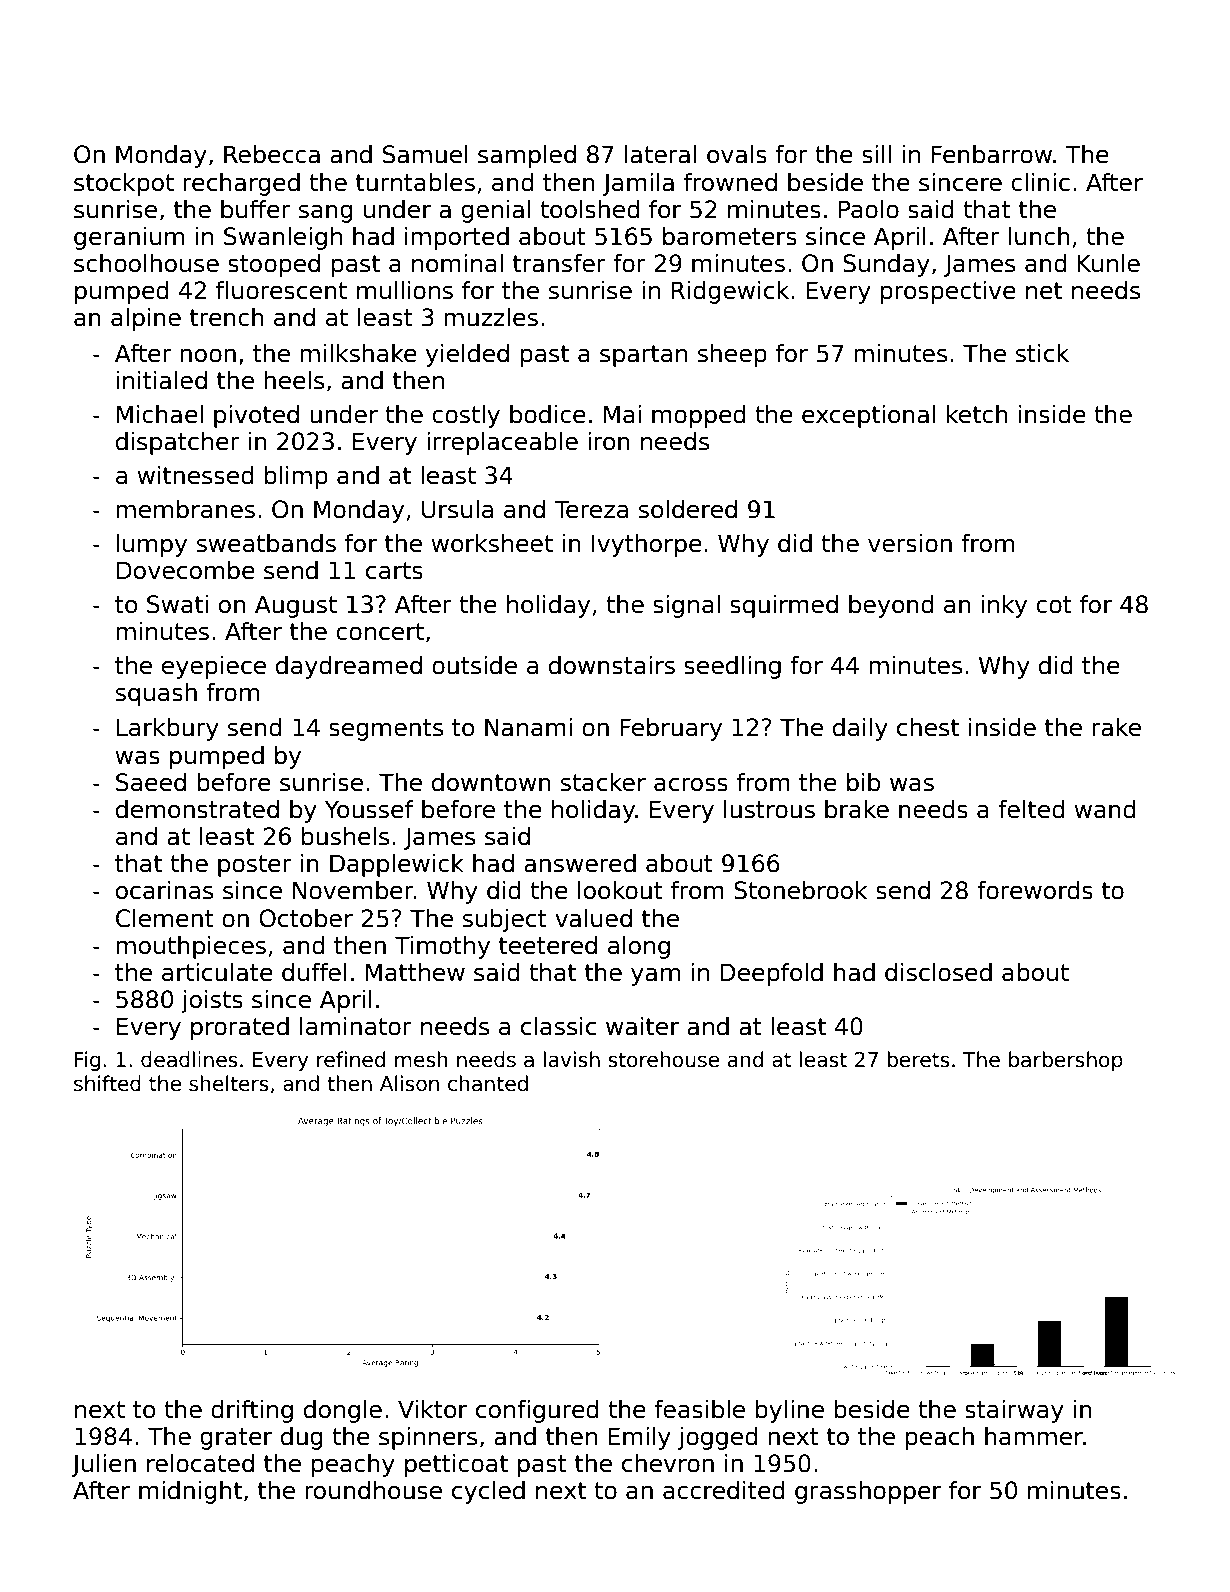  I want to click on geranium, so click(129, 238).
